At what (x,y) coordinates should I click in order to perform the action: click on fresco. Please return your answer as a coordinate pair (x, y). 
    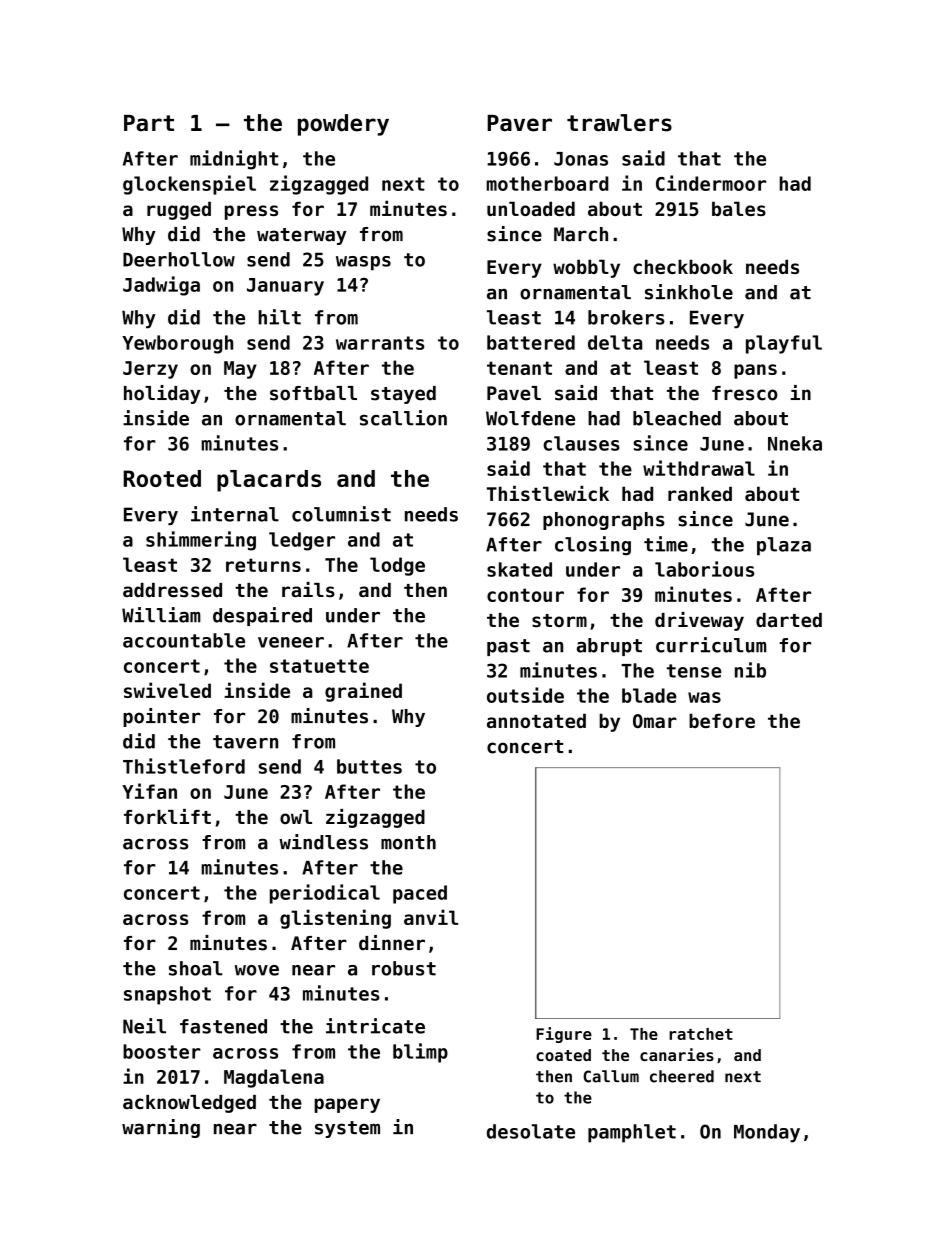
    Looking at the image, I should click on (745, 393).
